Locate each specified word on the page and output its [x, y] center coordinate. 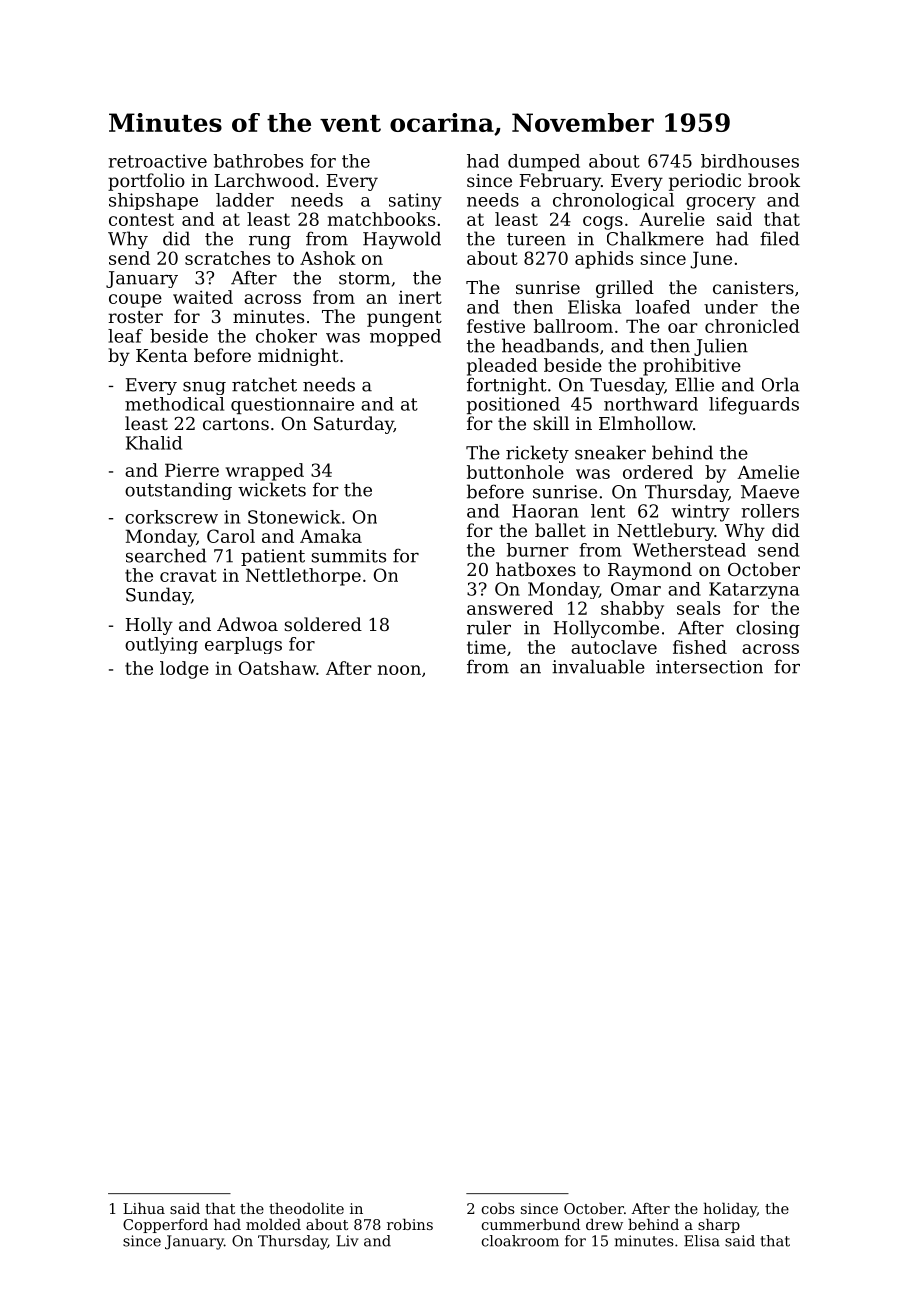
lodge [184, 670]
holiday [730, 1209]
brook [774, 180]
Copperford [165, 1225]
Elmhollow [646, 423]
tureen [536, 239]
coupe [135, 301]
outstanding [178, 491]
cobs [498, 1208]
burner [538, 550]
